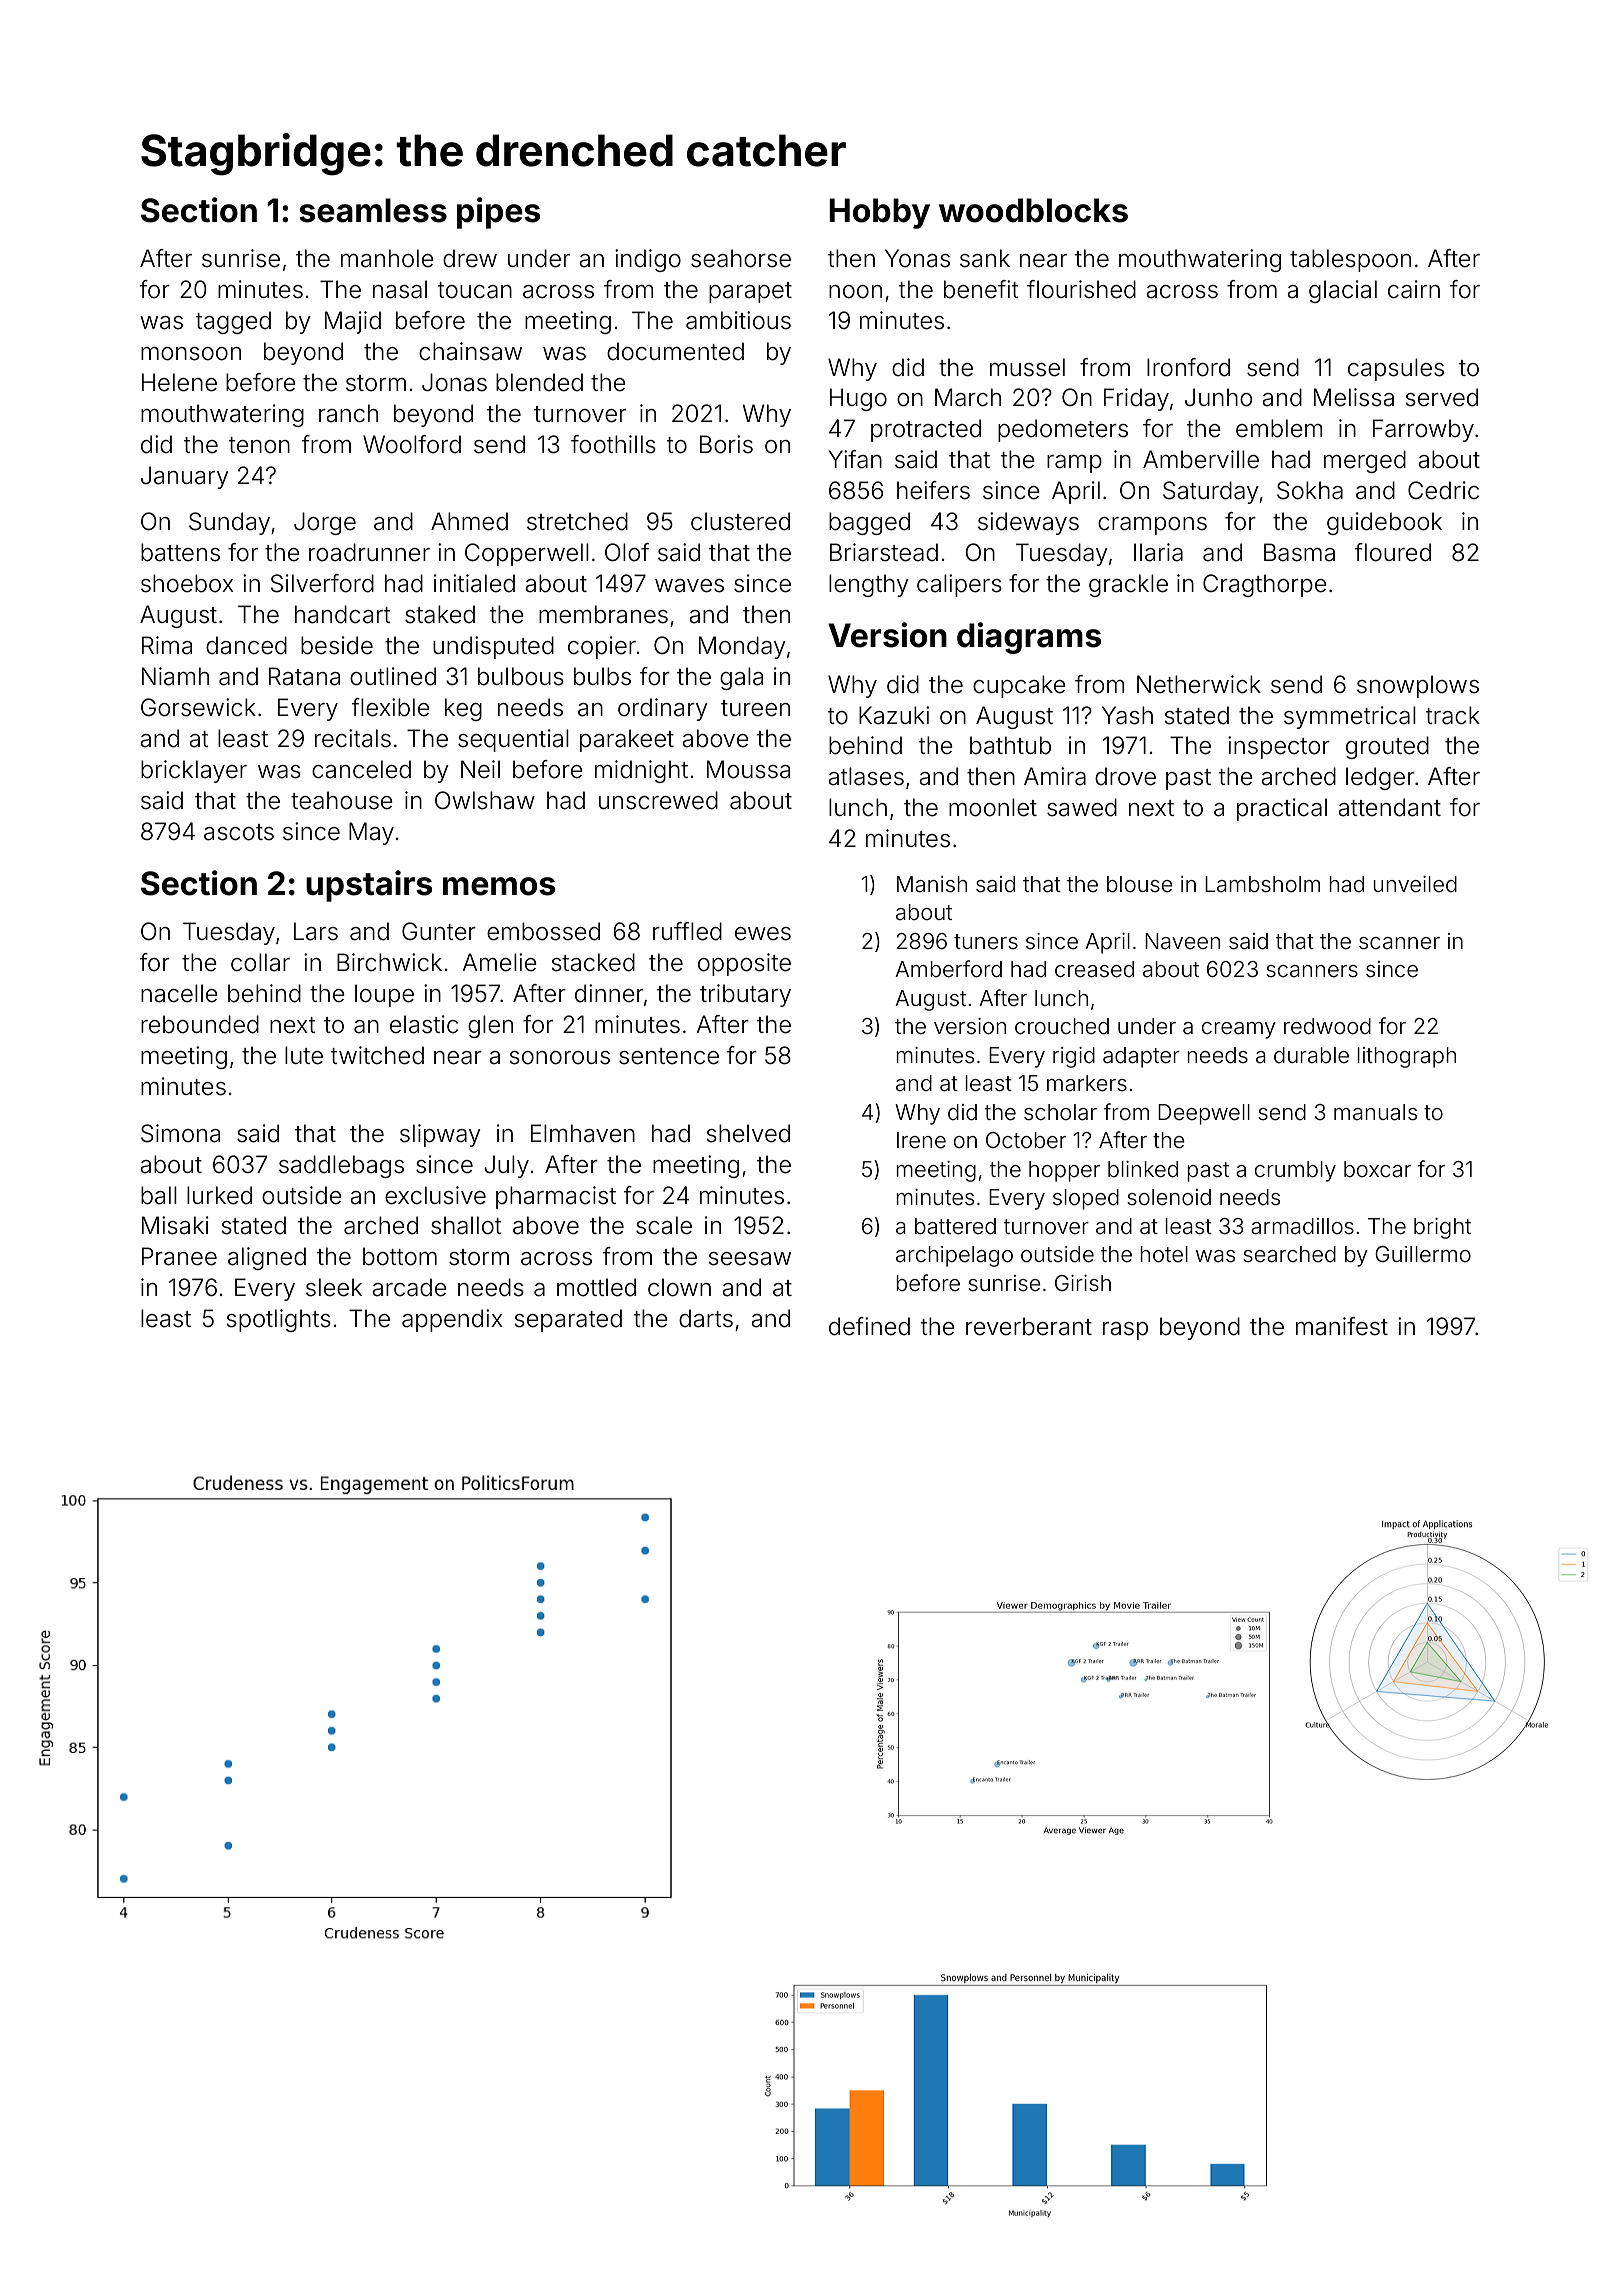 This screenshot has height=2292, width=1620. I want to click on cairn, so click(1414, 289).
